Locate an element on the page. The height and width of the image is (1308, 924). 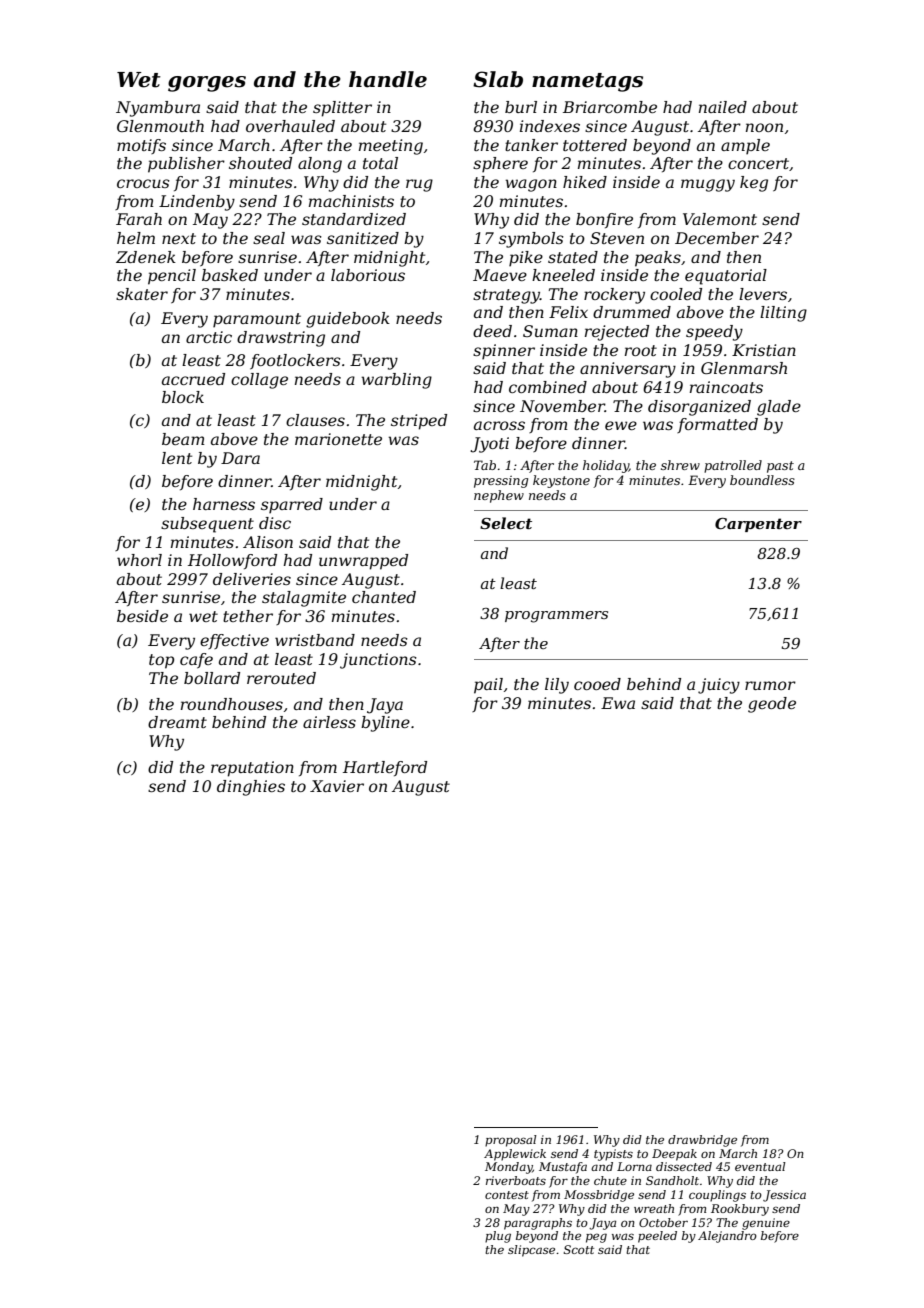
programmers is located at coordinates (556, 617).
